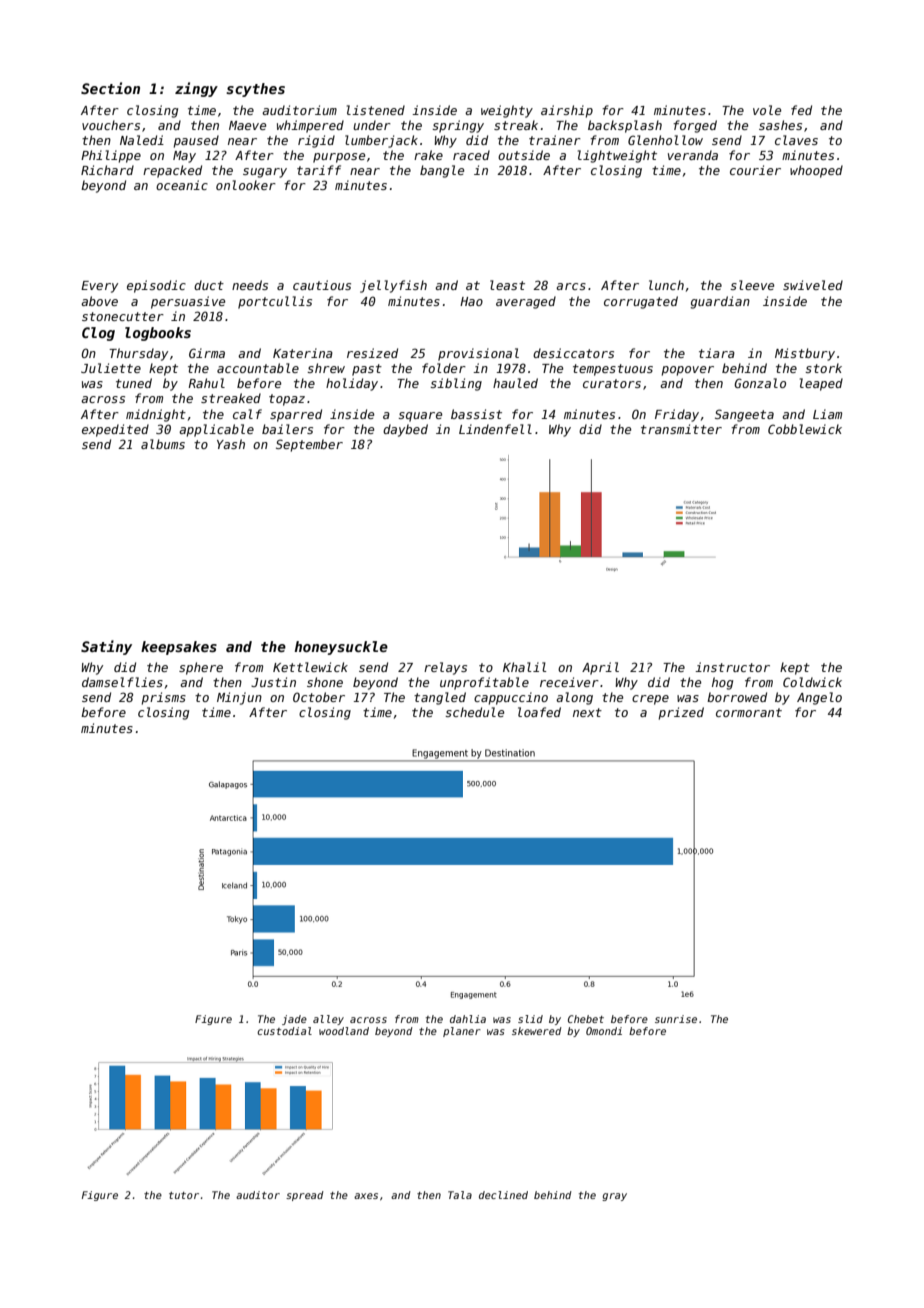  Describe the element at coordinates (341, 648) in the screenshot. I see `honeysuckle` at that location.
